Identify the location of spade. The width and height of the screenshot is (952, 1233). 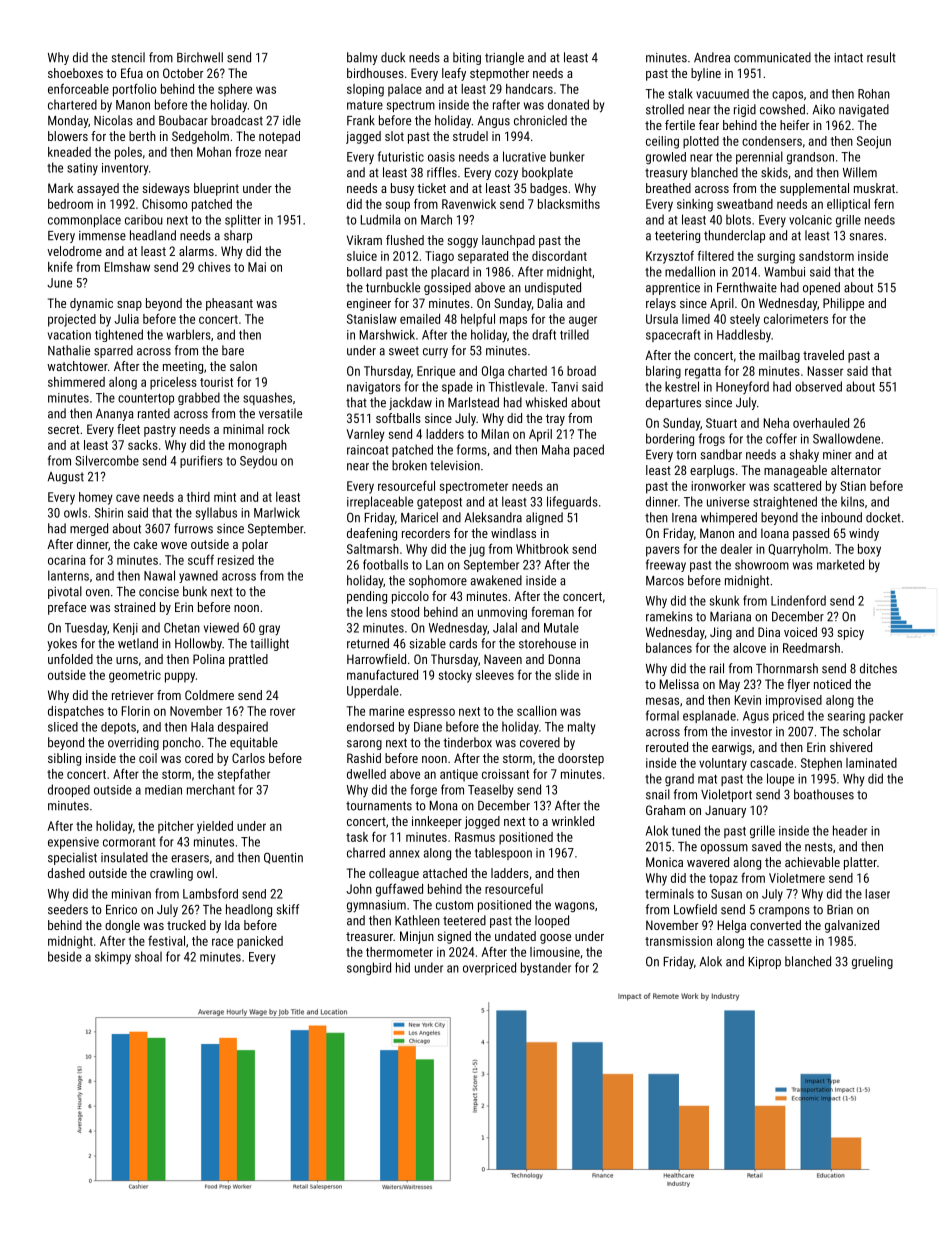
(457, 387).
